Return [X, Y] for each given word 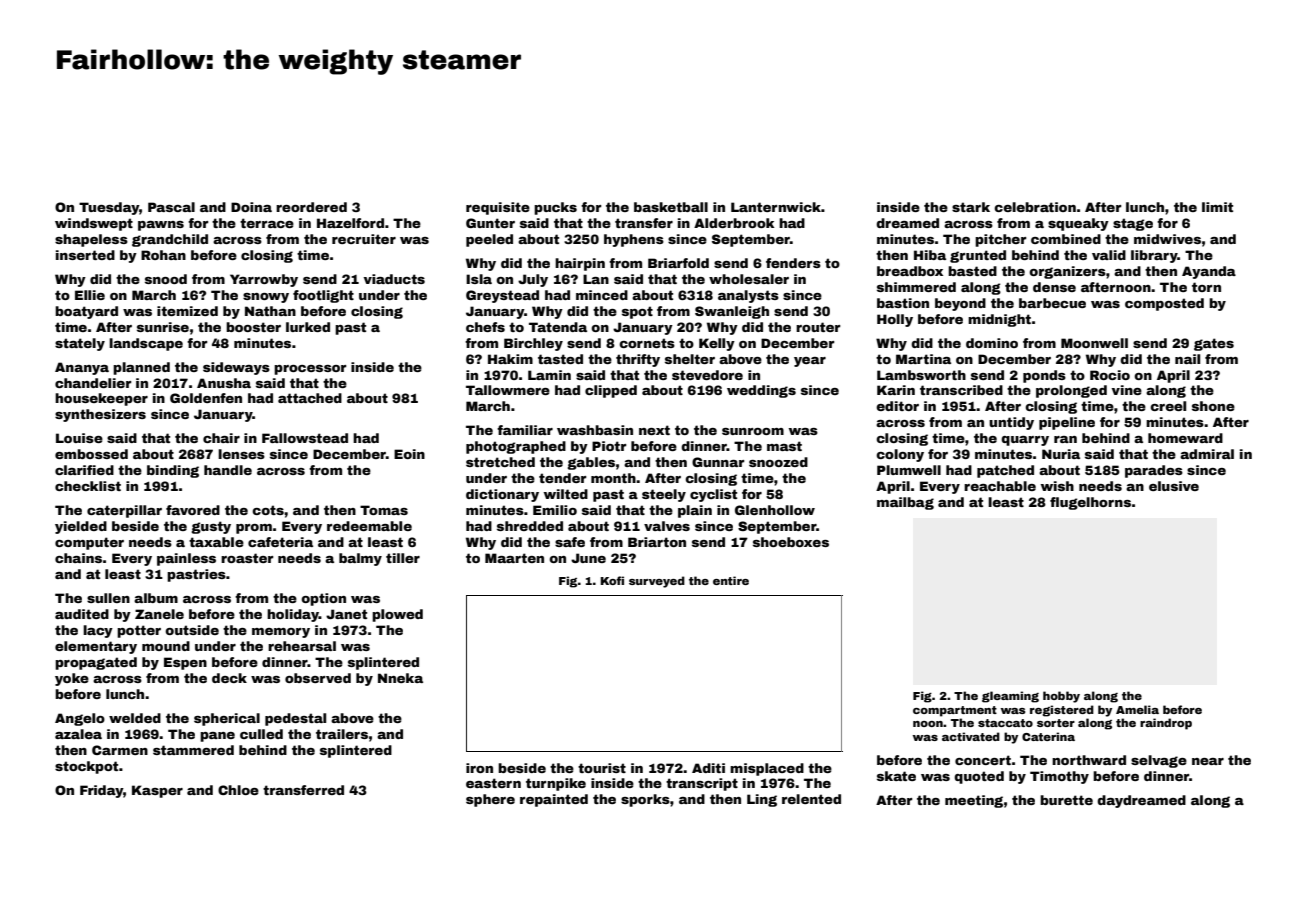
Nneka [400, 678]
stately [80, 344]
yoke [72, 679]
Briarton [657, 542]
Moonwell [1094, 343]
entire [731, 580]
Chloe [238, 790]
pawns [161, 226]
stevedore [707, 375]
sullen [108, 598]
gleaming [1010, 697]
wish [1057, 486]
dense [1054, 287]
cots [268, 510]
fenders [793, 263]
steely [664, 495]
